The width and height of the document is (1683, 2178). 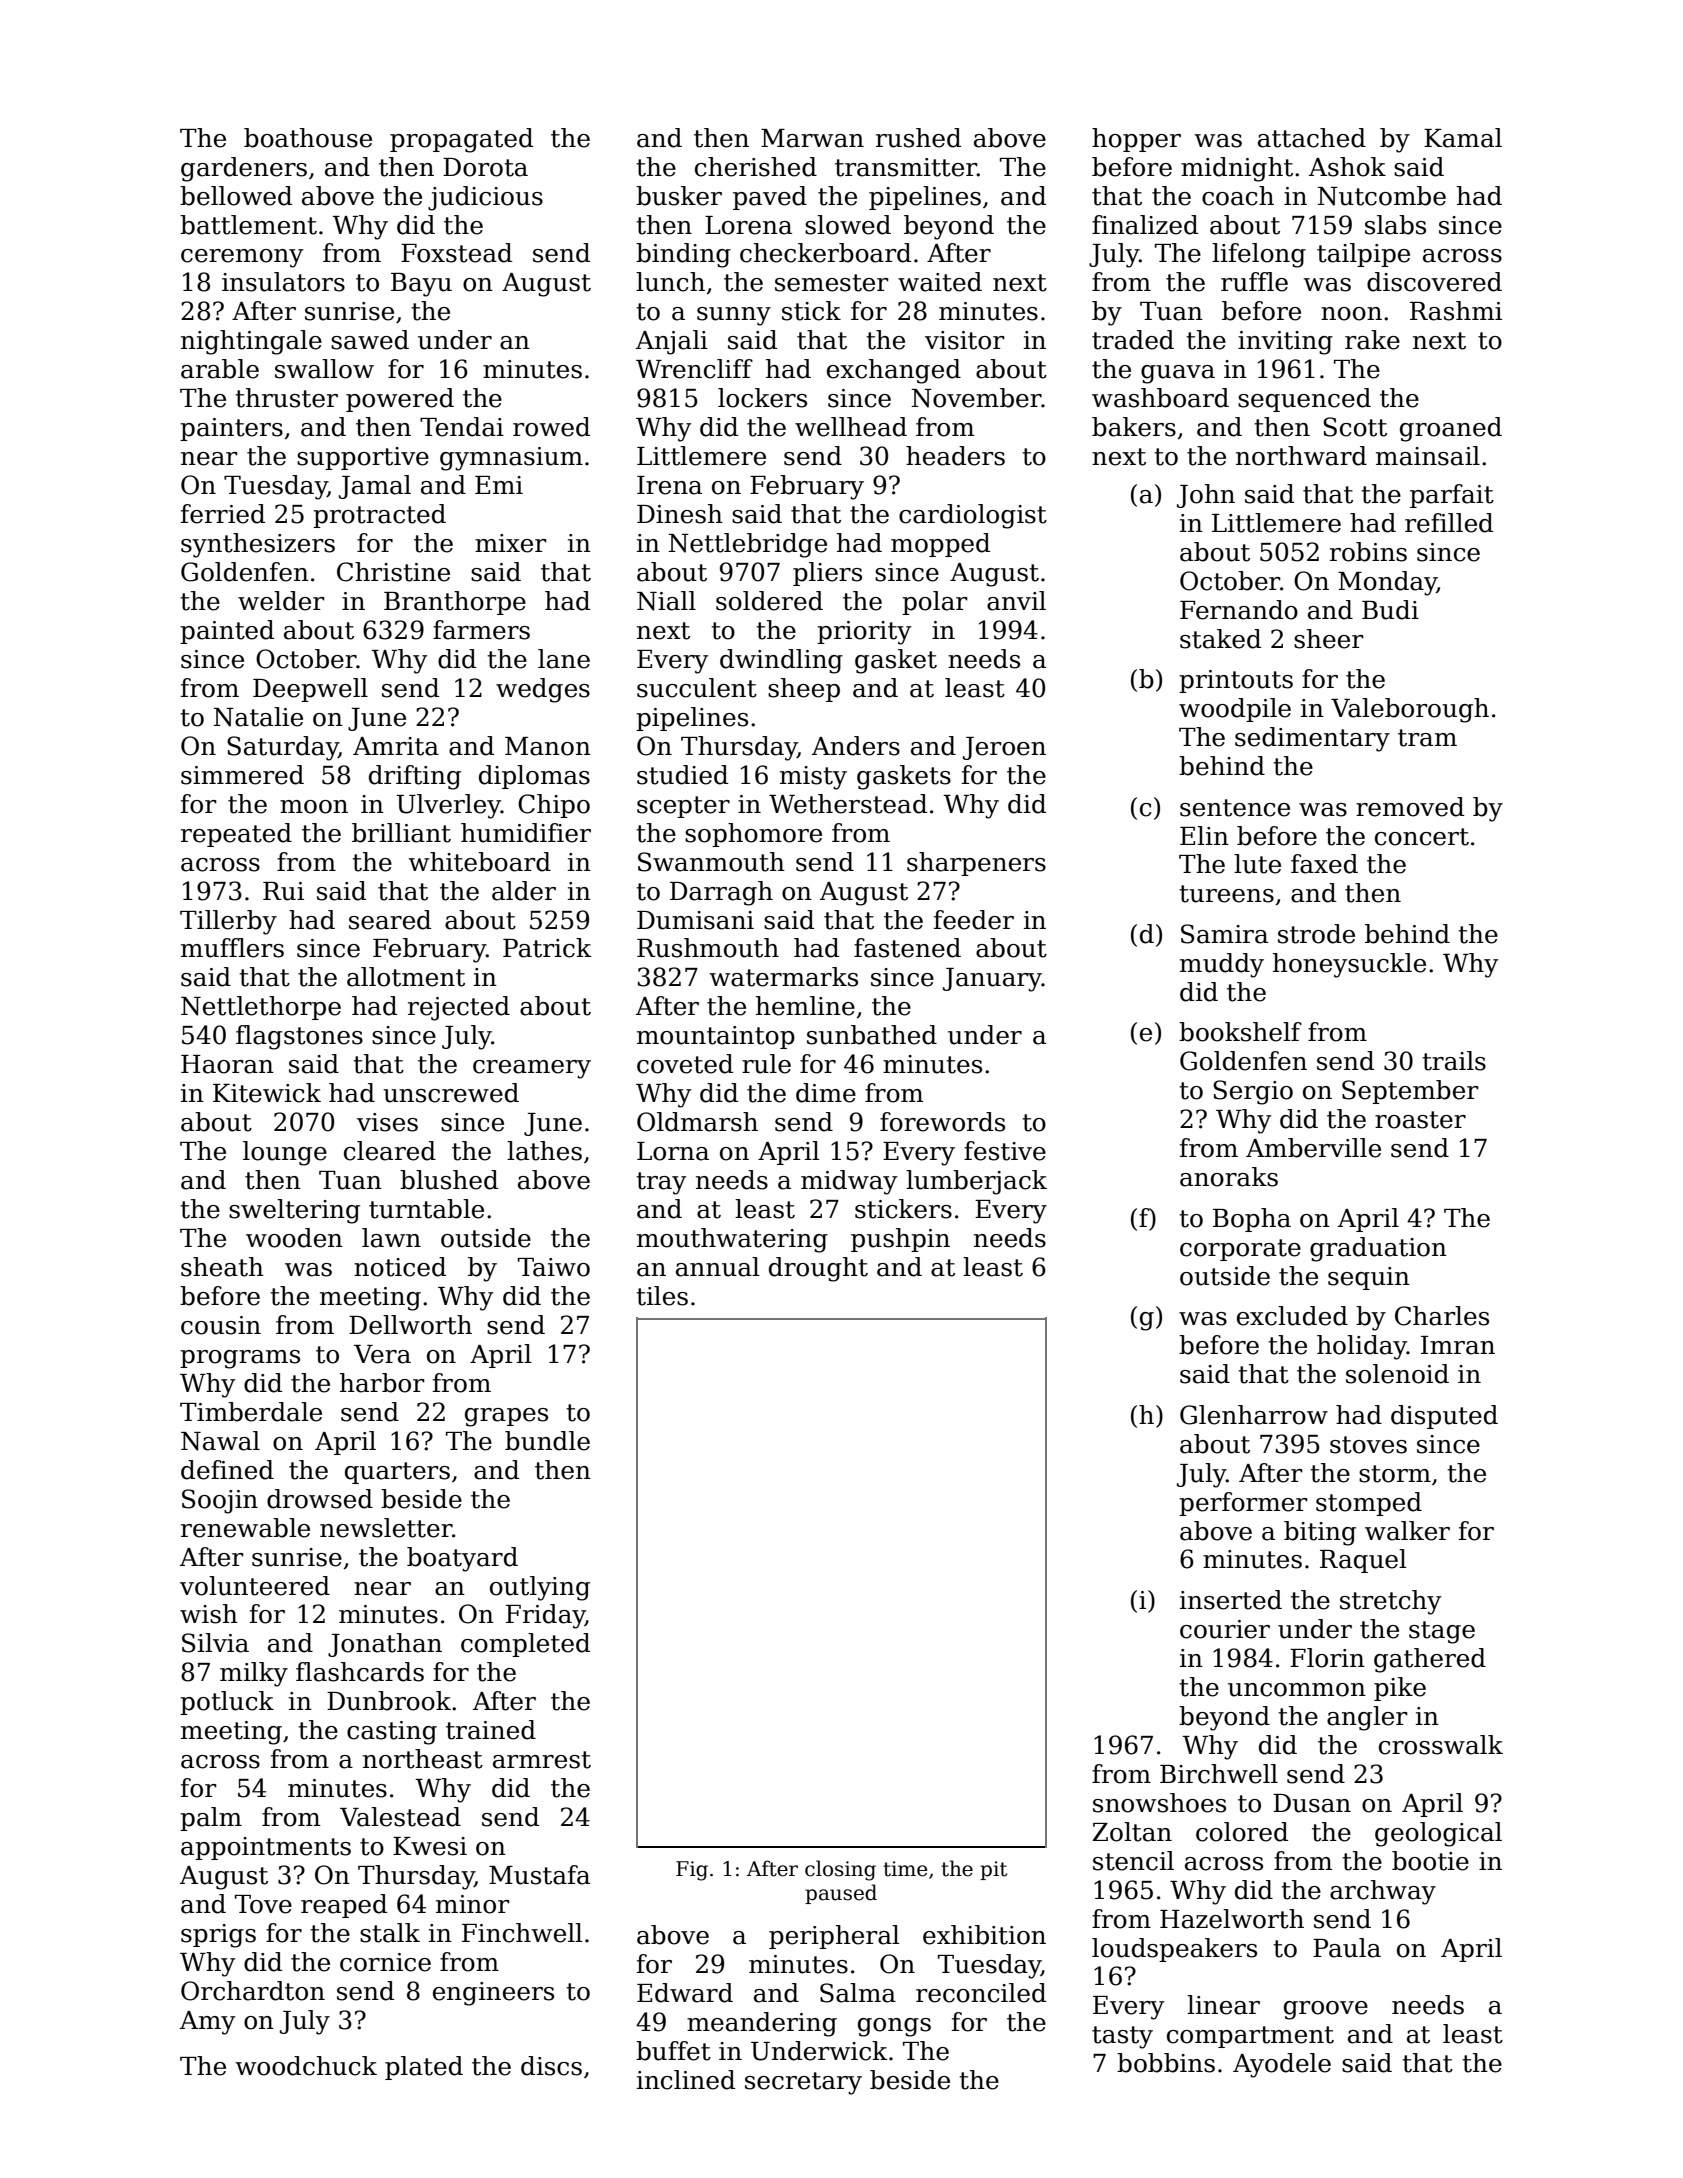 I want to click on secretary, so click(x=803, y=2083).
